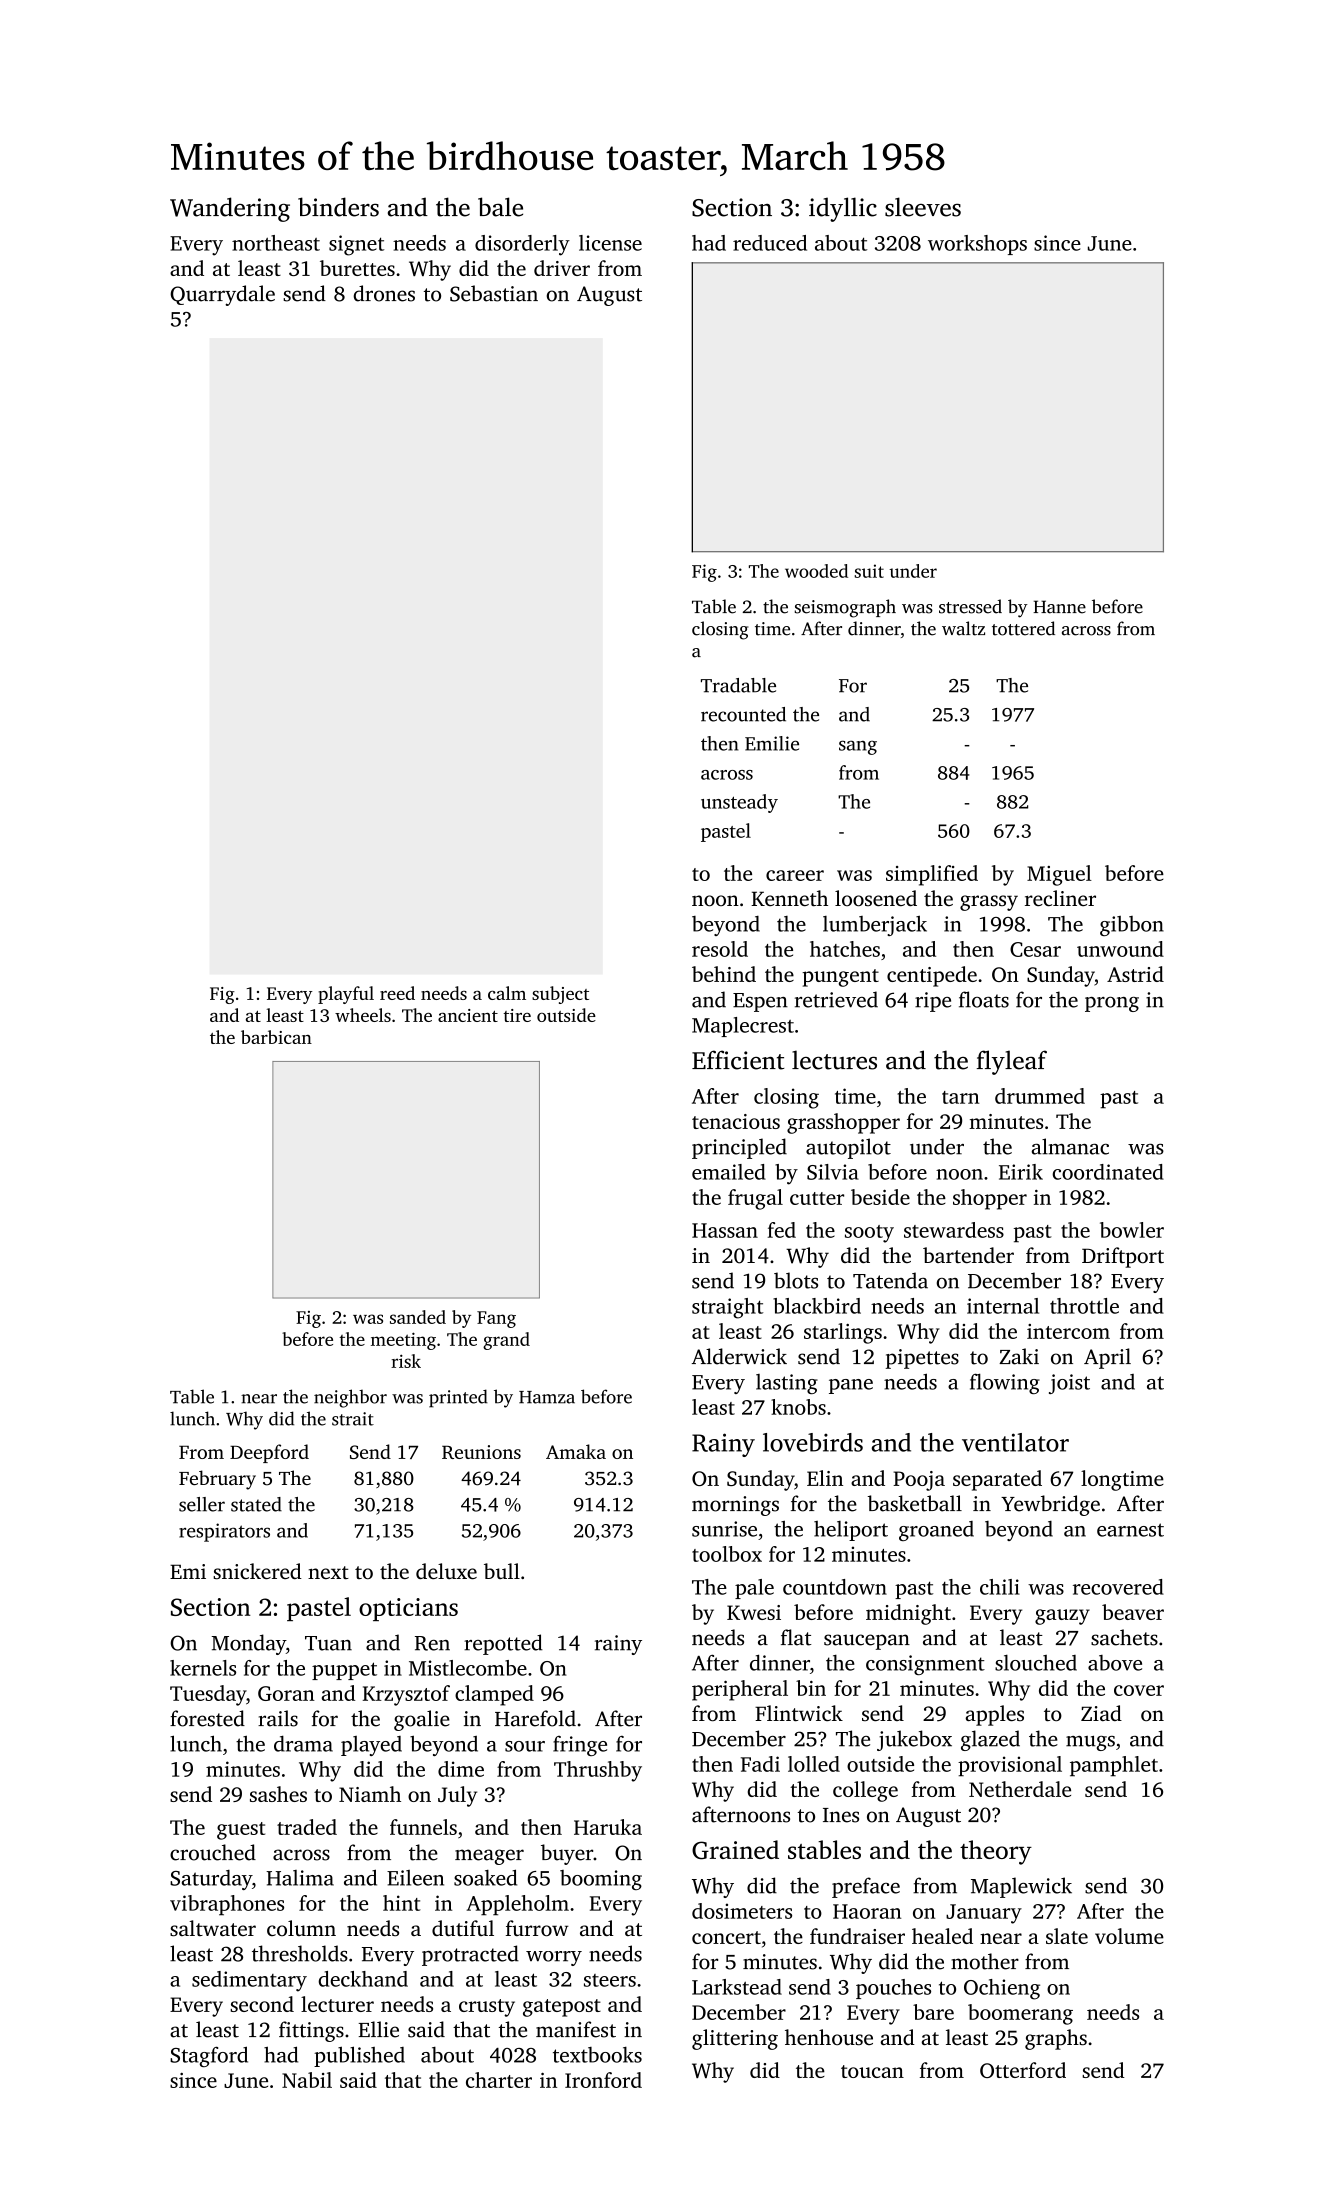  What do you see at coordinates (496, 1319) in the document?
I see `Fang` at bounding box center [496, 1319].
